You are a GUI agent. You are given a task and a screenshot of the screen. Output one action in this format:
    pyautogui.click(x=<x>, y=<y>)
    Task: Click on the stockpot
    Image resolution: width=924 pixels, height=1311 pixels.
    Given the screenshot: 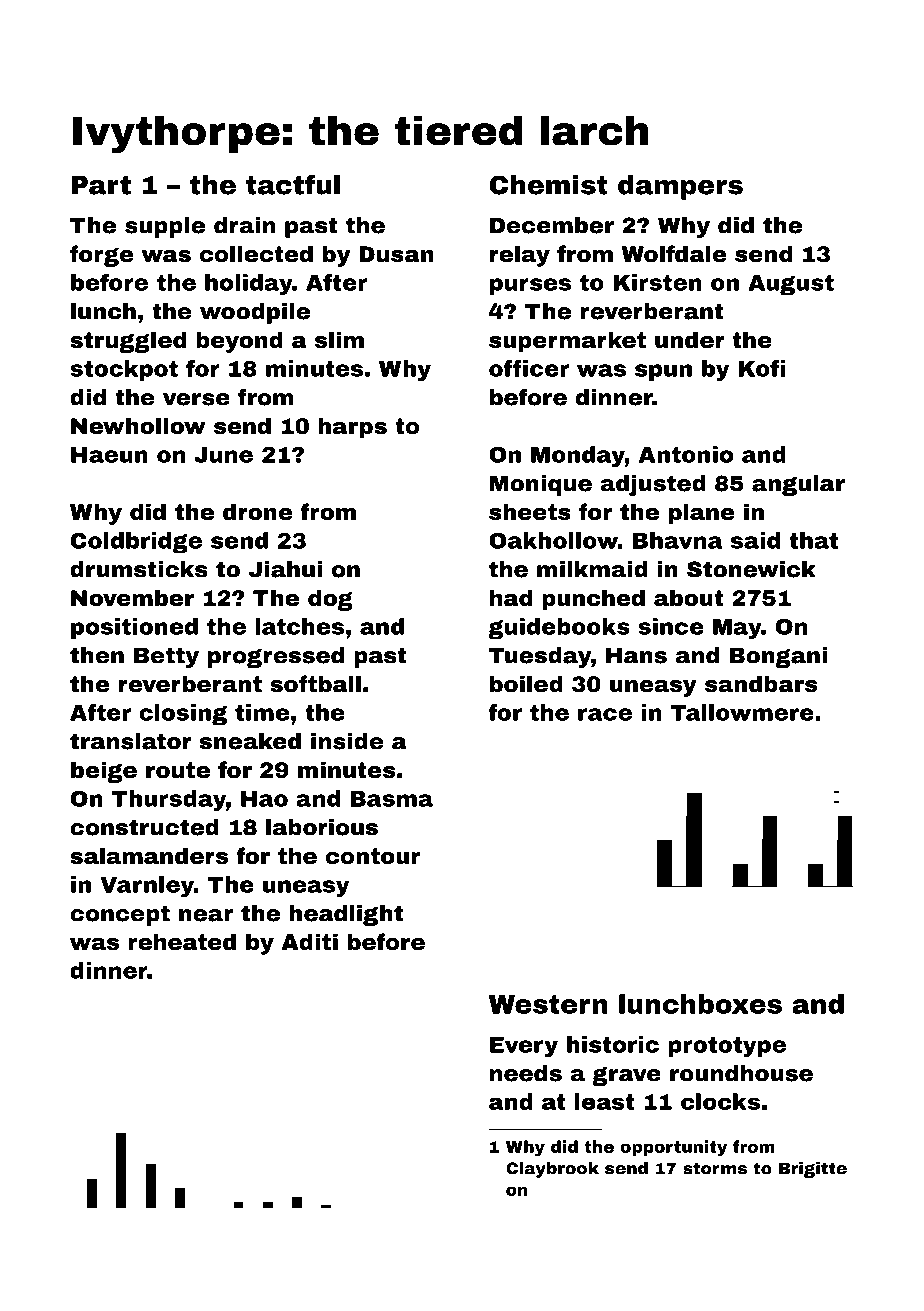 What is the action you would take?
    pyautogui.click(x=124, y=370)
